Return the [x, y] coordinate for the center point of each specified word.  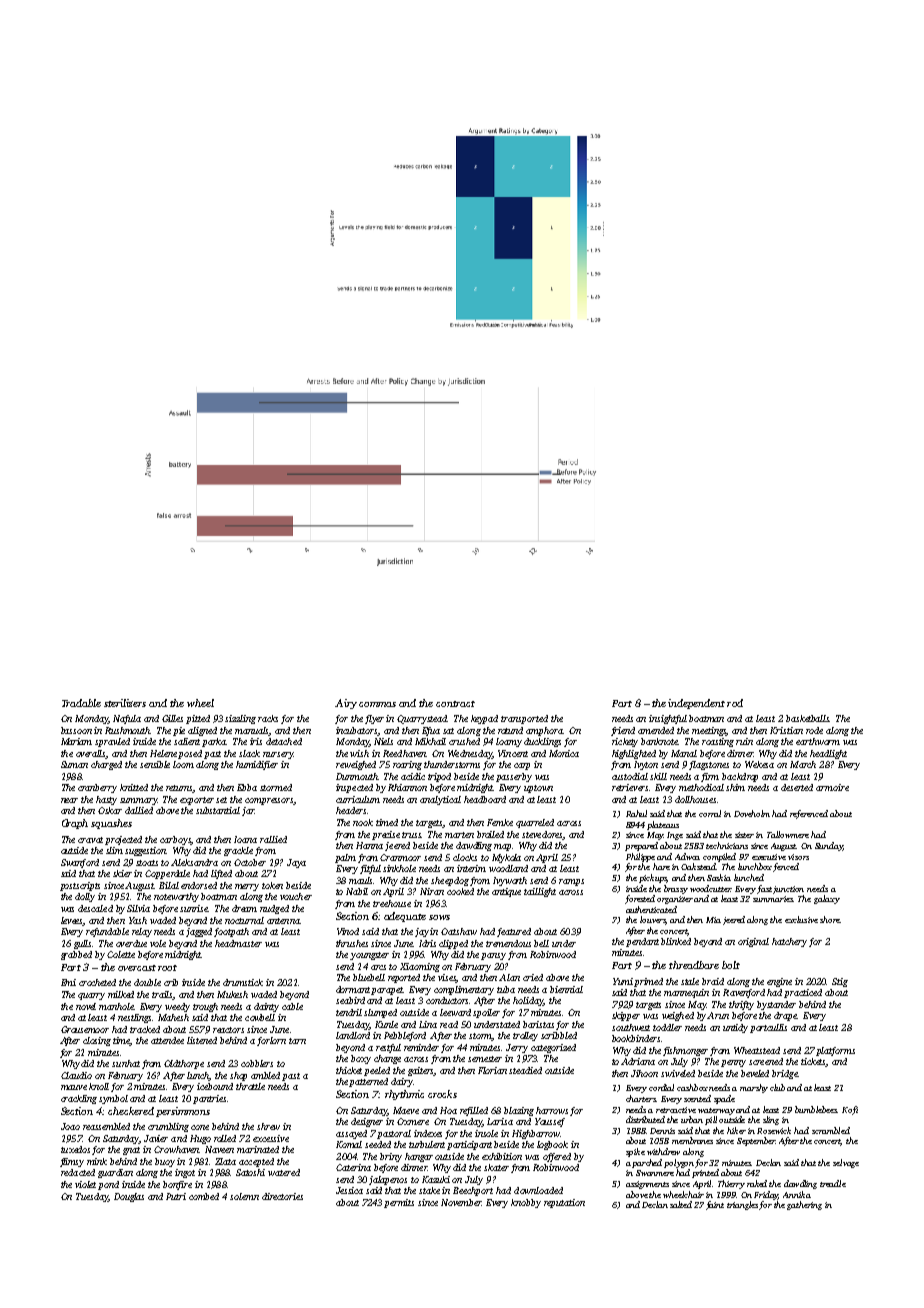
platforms [835, 1051]
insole [486, 1133]
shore [830, 919]
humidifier [257, 765]
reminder [421, 1047]
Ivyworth [510, 881]
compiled [719, 857]
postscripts [80, 886]
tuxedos [75, 1149]
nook [363, 822]
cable [292, 1006]
